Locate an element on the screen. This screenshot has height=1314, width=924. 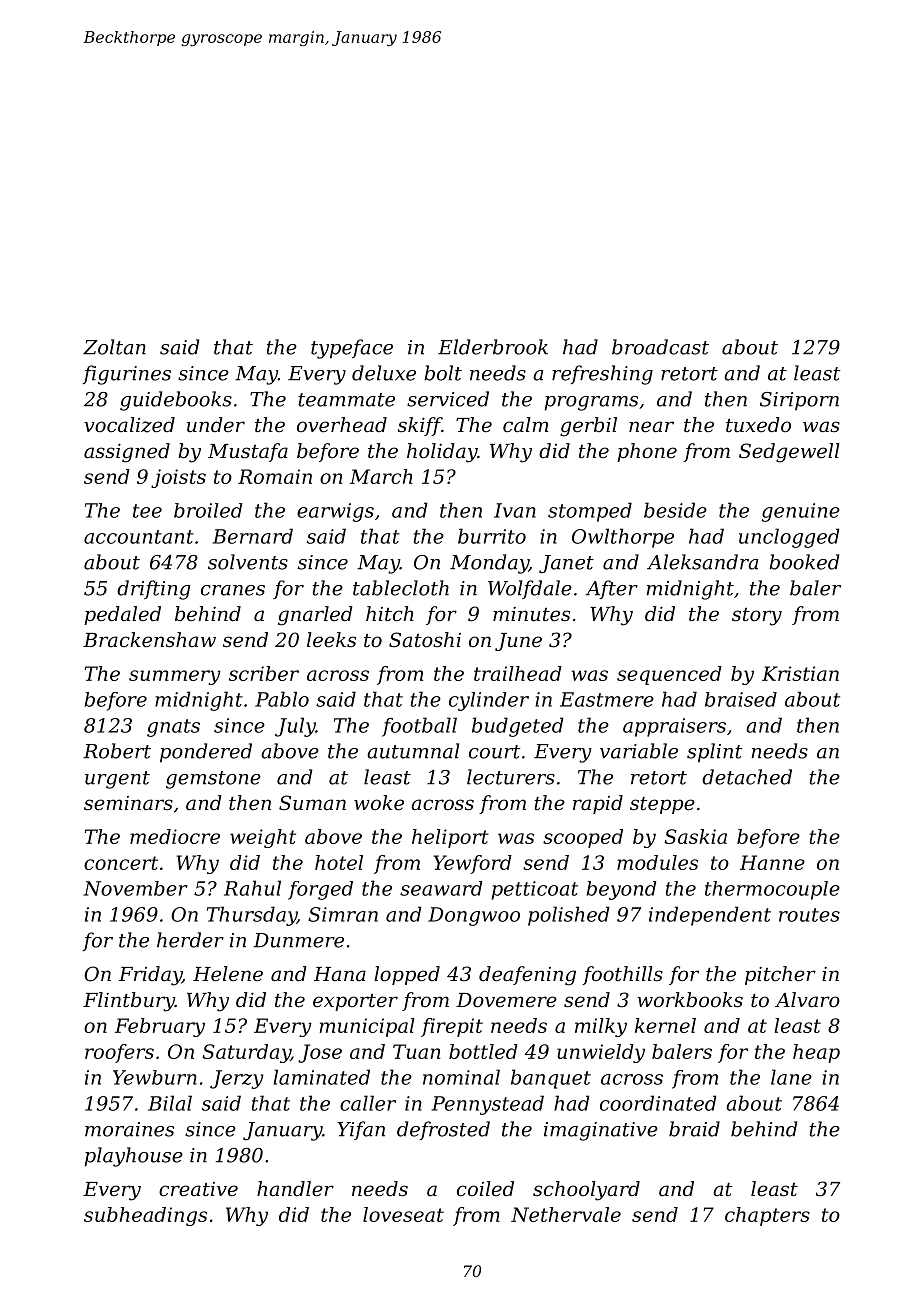
subheadings is located at coordinates (145, 1216).
